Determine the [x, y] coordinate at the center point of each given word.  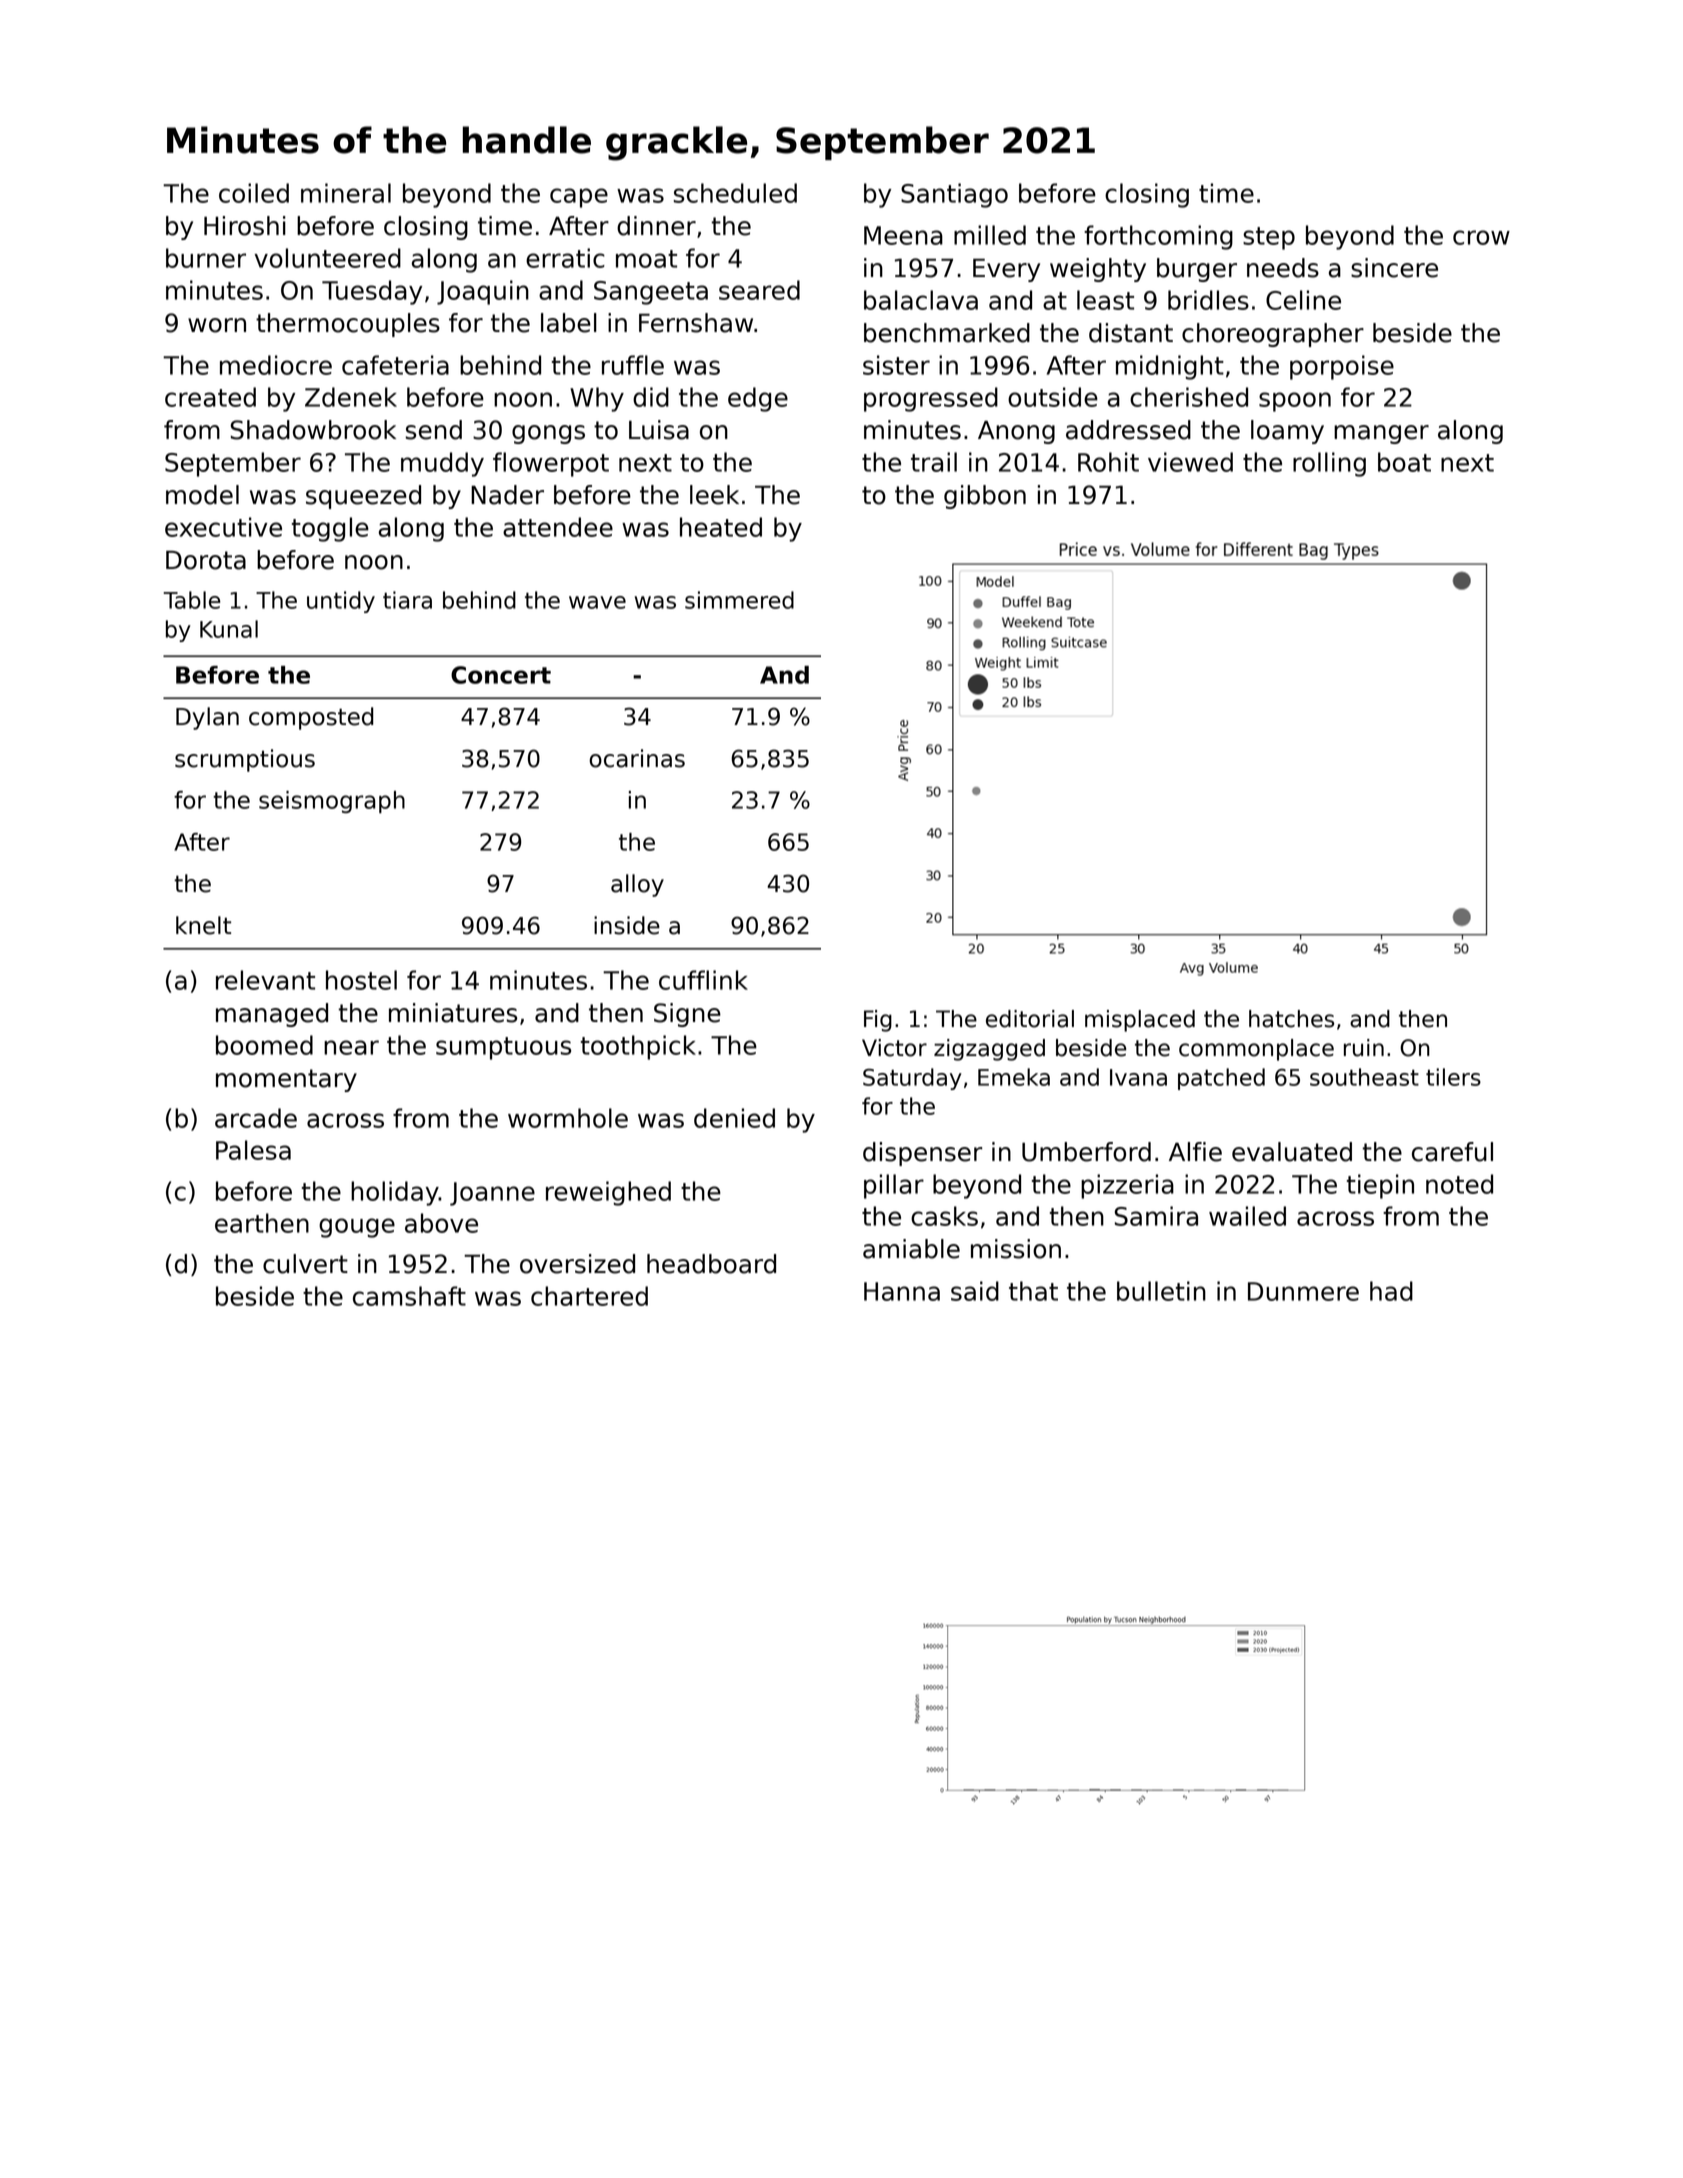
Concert [501, 675]
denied [734, 1118]
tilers [1453, 1077]
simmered [739, 600]
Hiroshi [245, 226]
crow [1481, 237]
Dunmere [1303, 1291]
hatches [1291, 1019]
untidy [341, 602]
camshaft [409, 1296]
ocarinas [637, 758]
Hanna [902, 1291]
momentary [286, 1080]
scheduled [735, 193]
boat [1404, 462]
